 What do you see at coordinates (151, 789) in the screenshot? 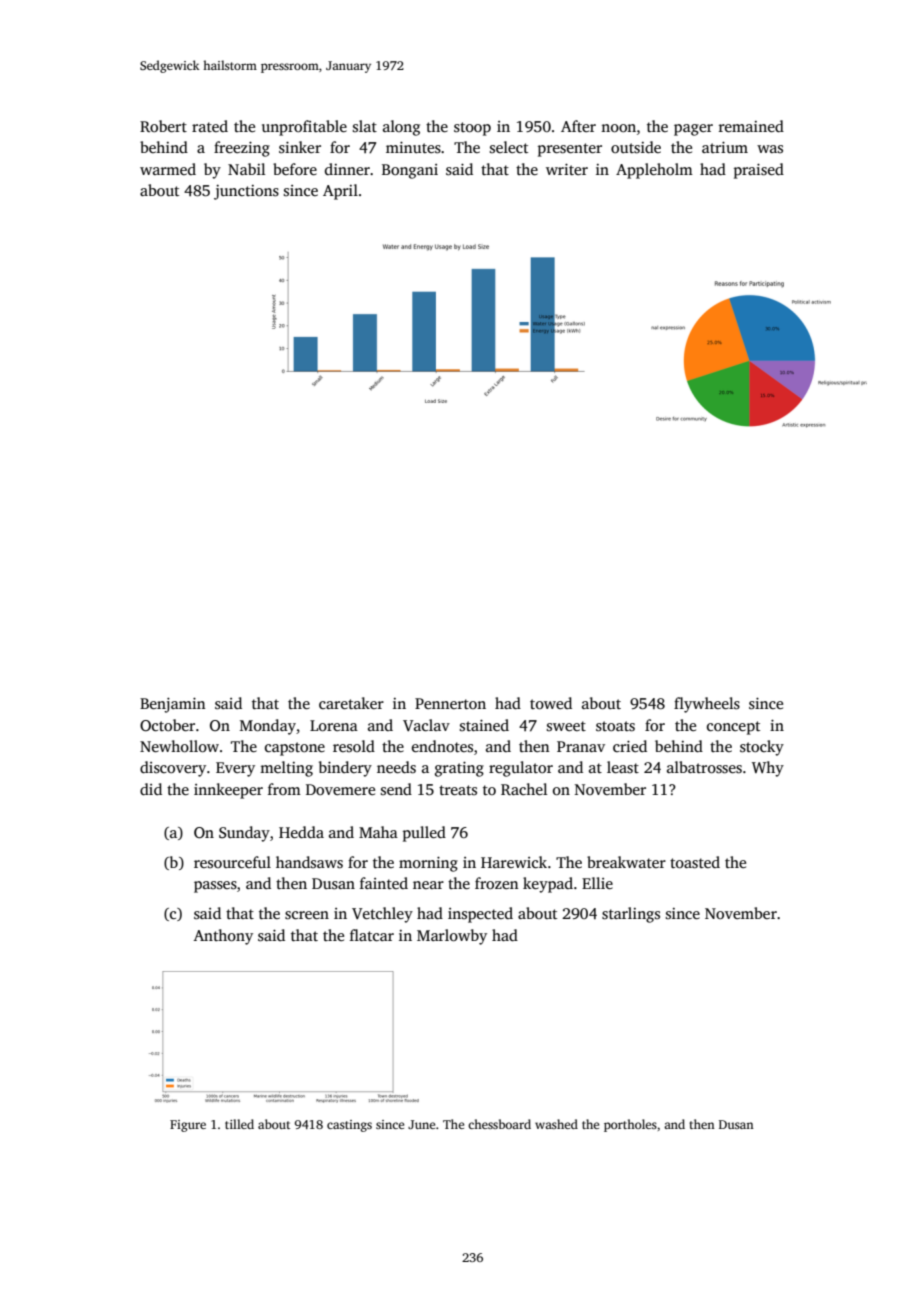
I see `did` at bounding box center [151, 789].
